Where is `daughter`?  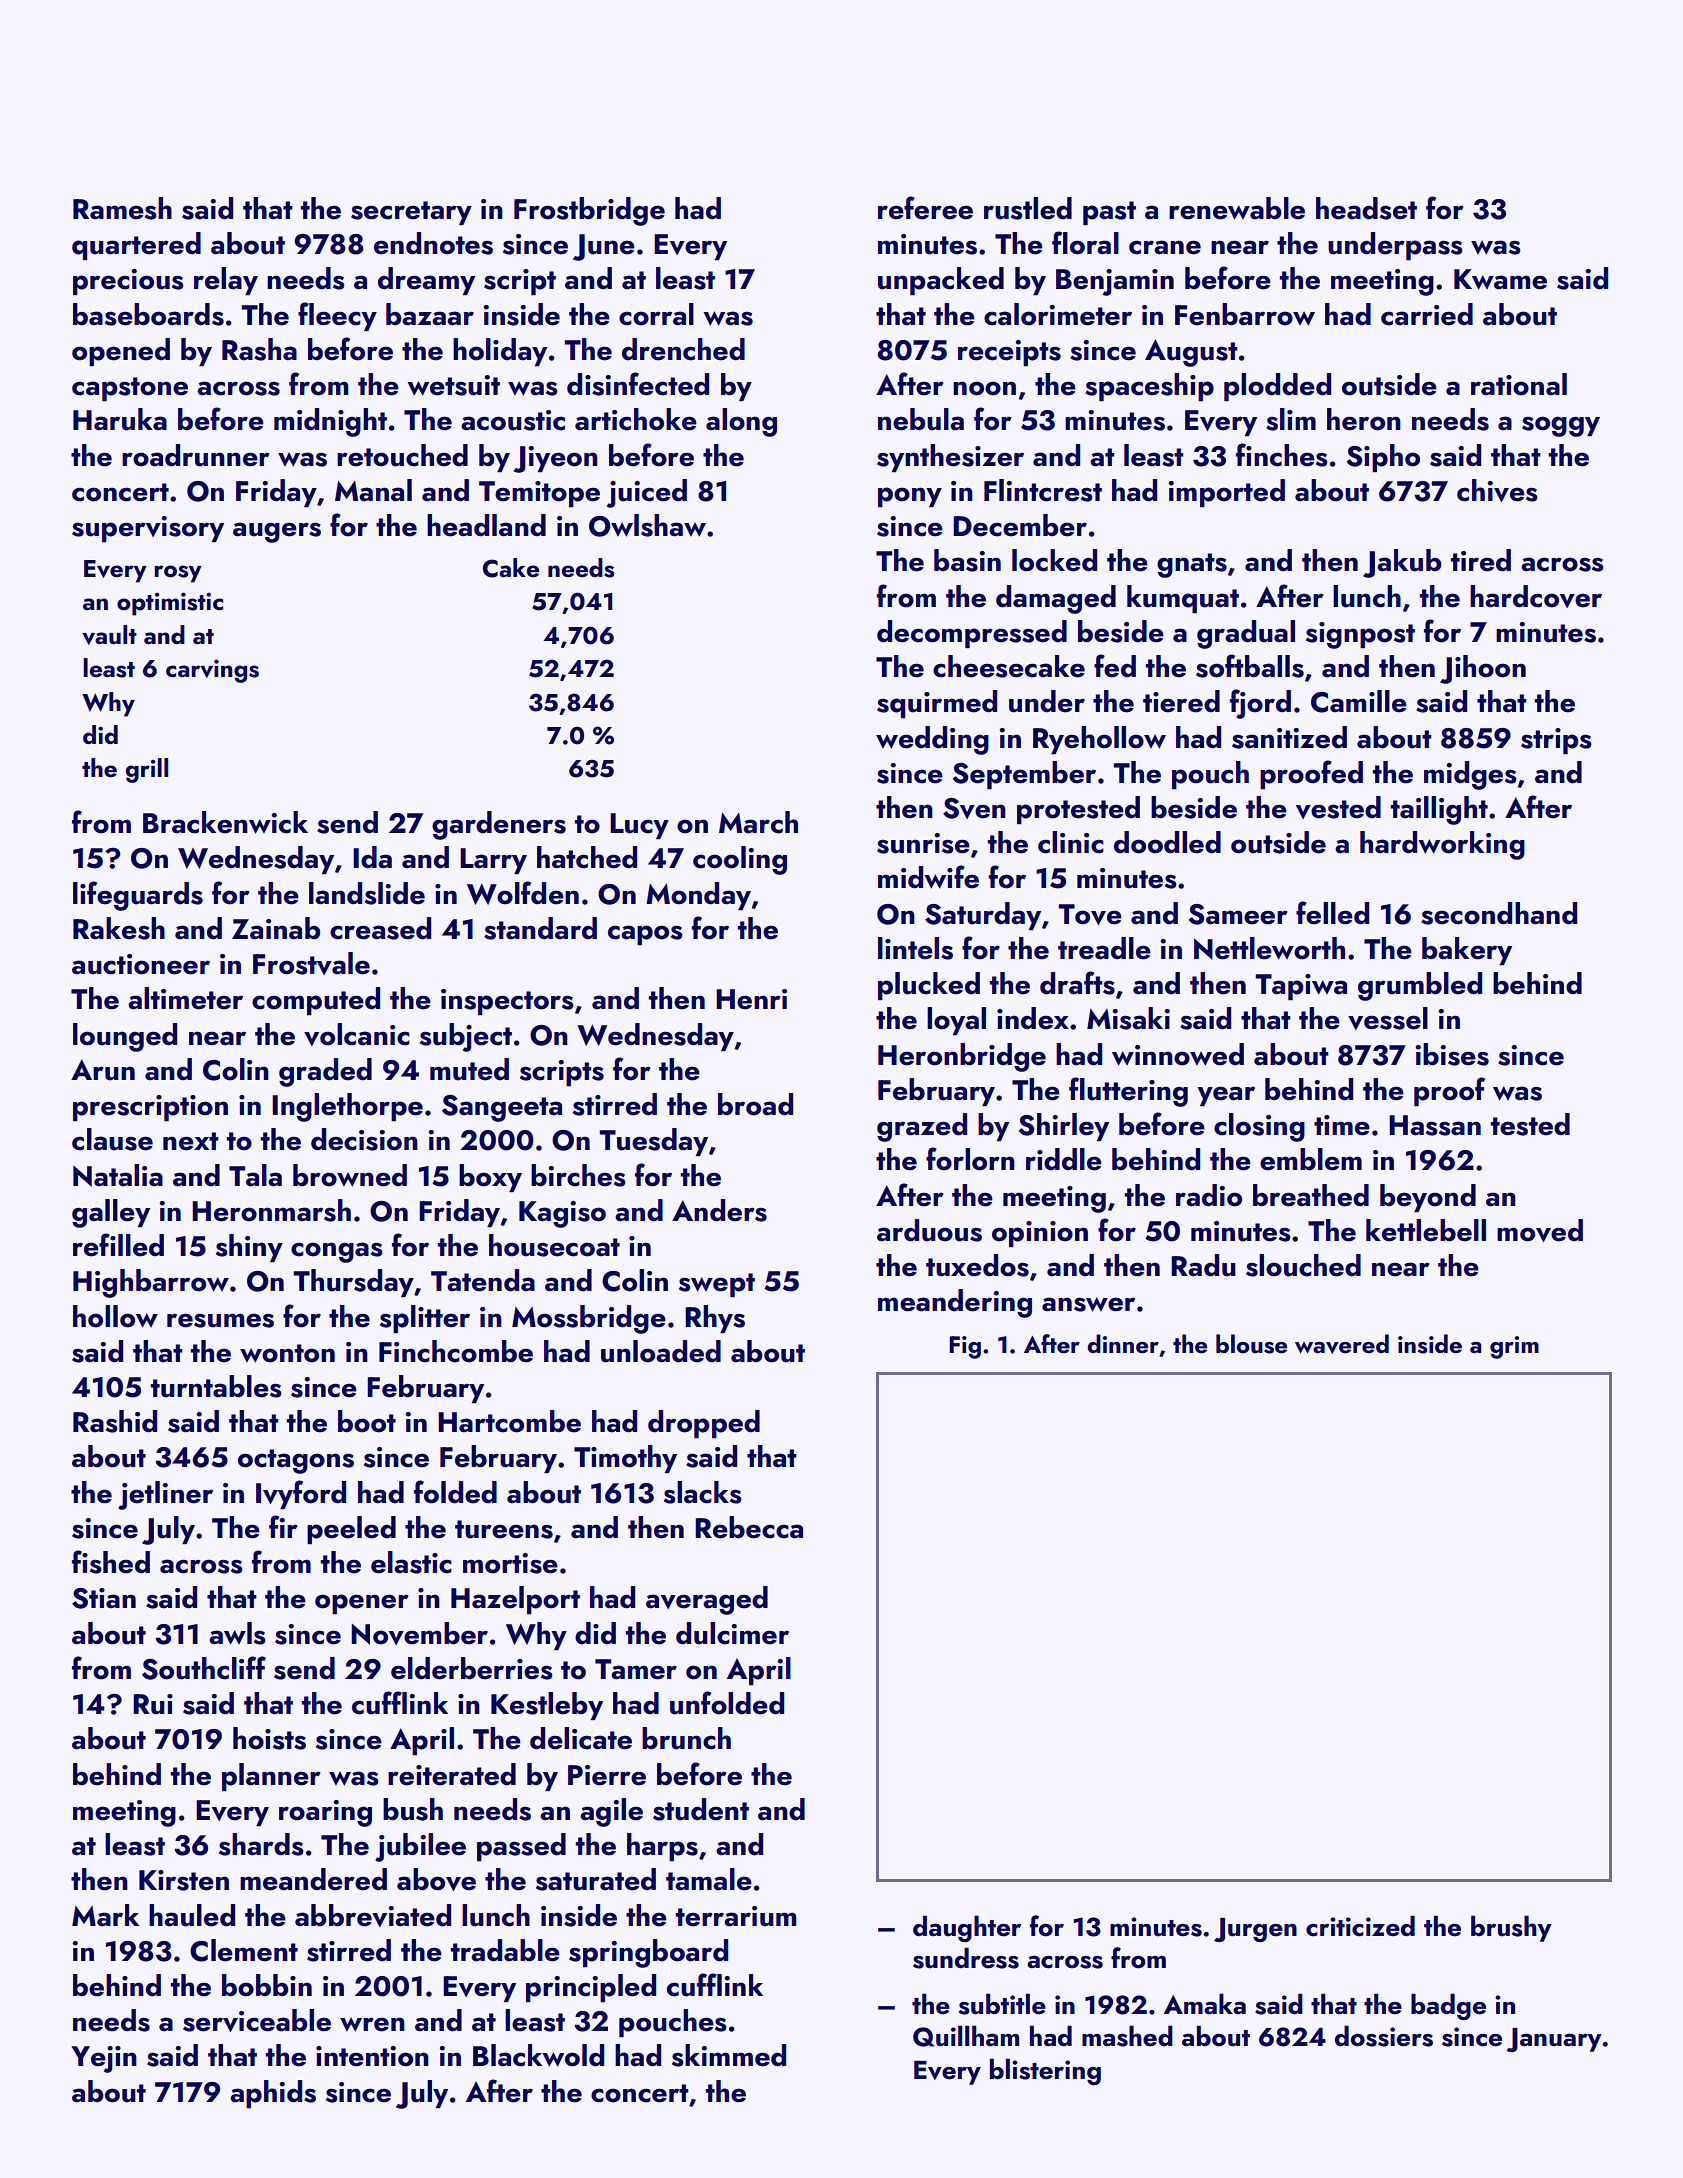 daughter is located at coordinates (967, 1928).
